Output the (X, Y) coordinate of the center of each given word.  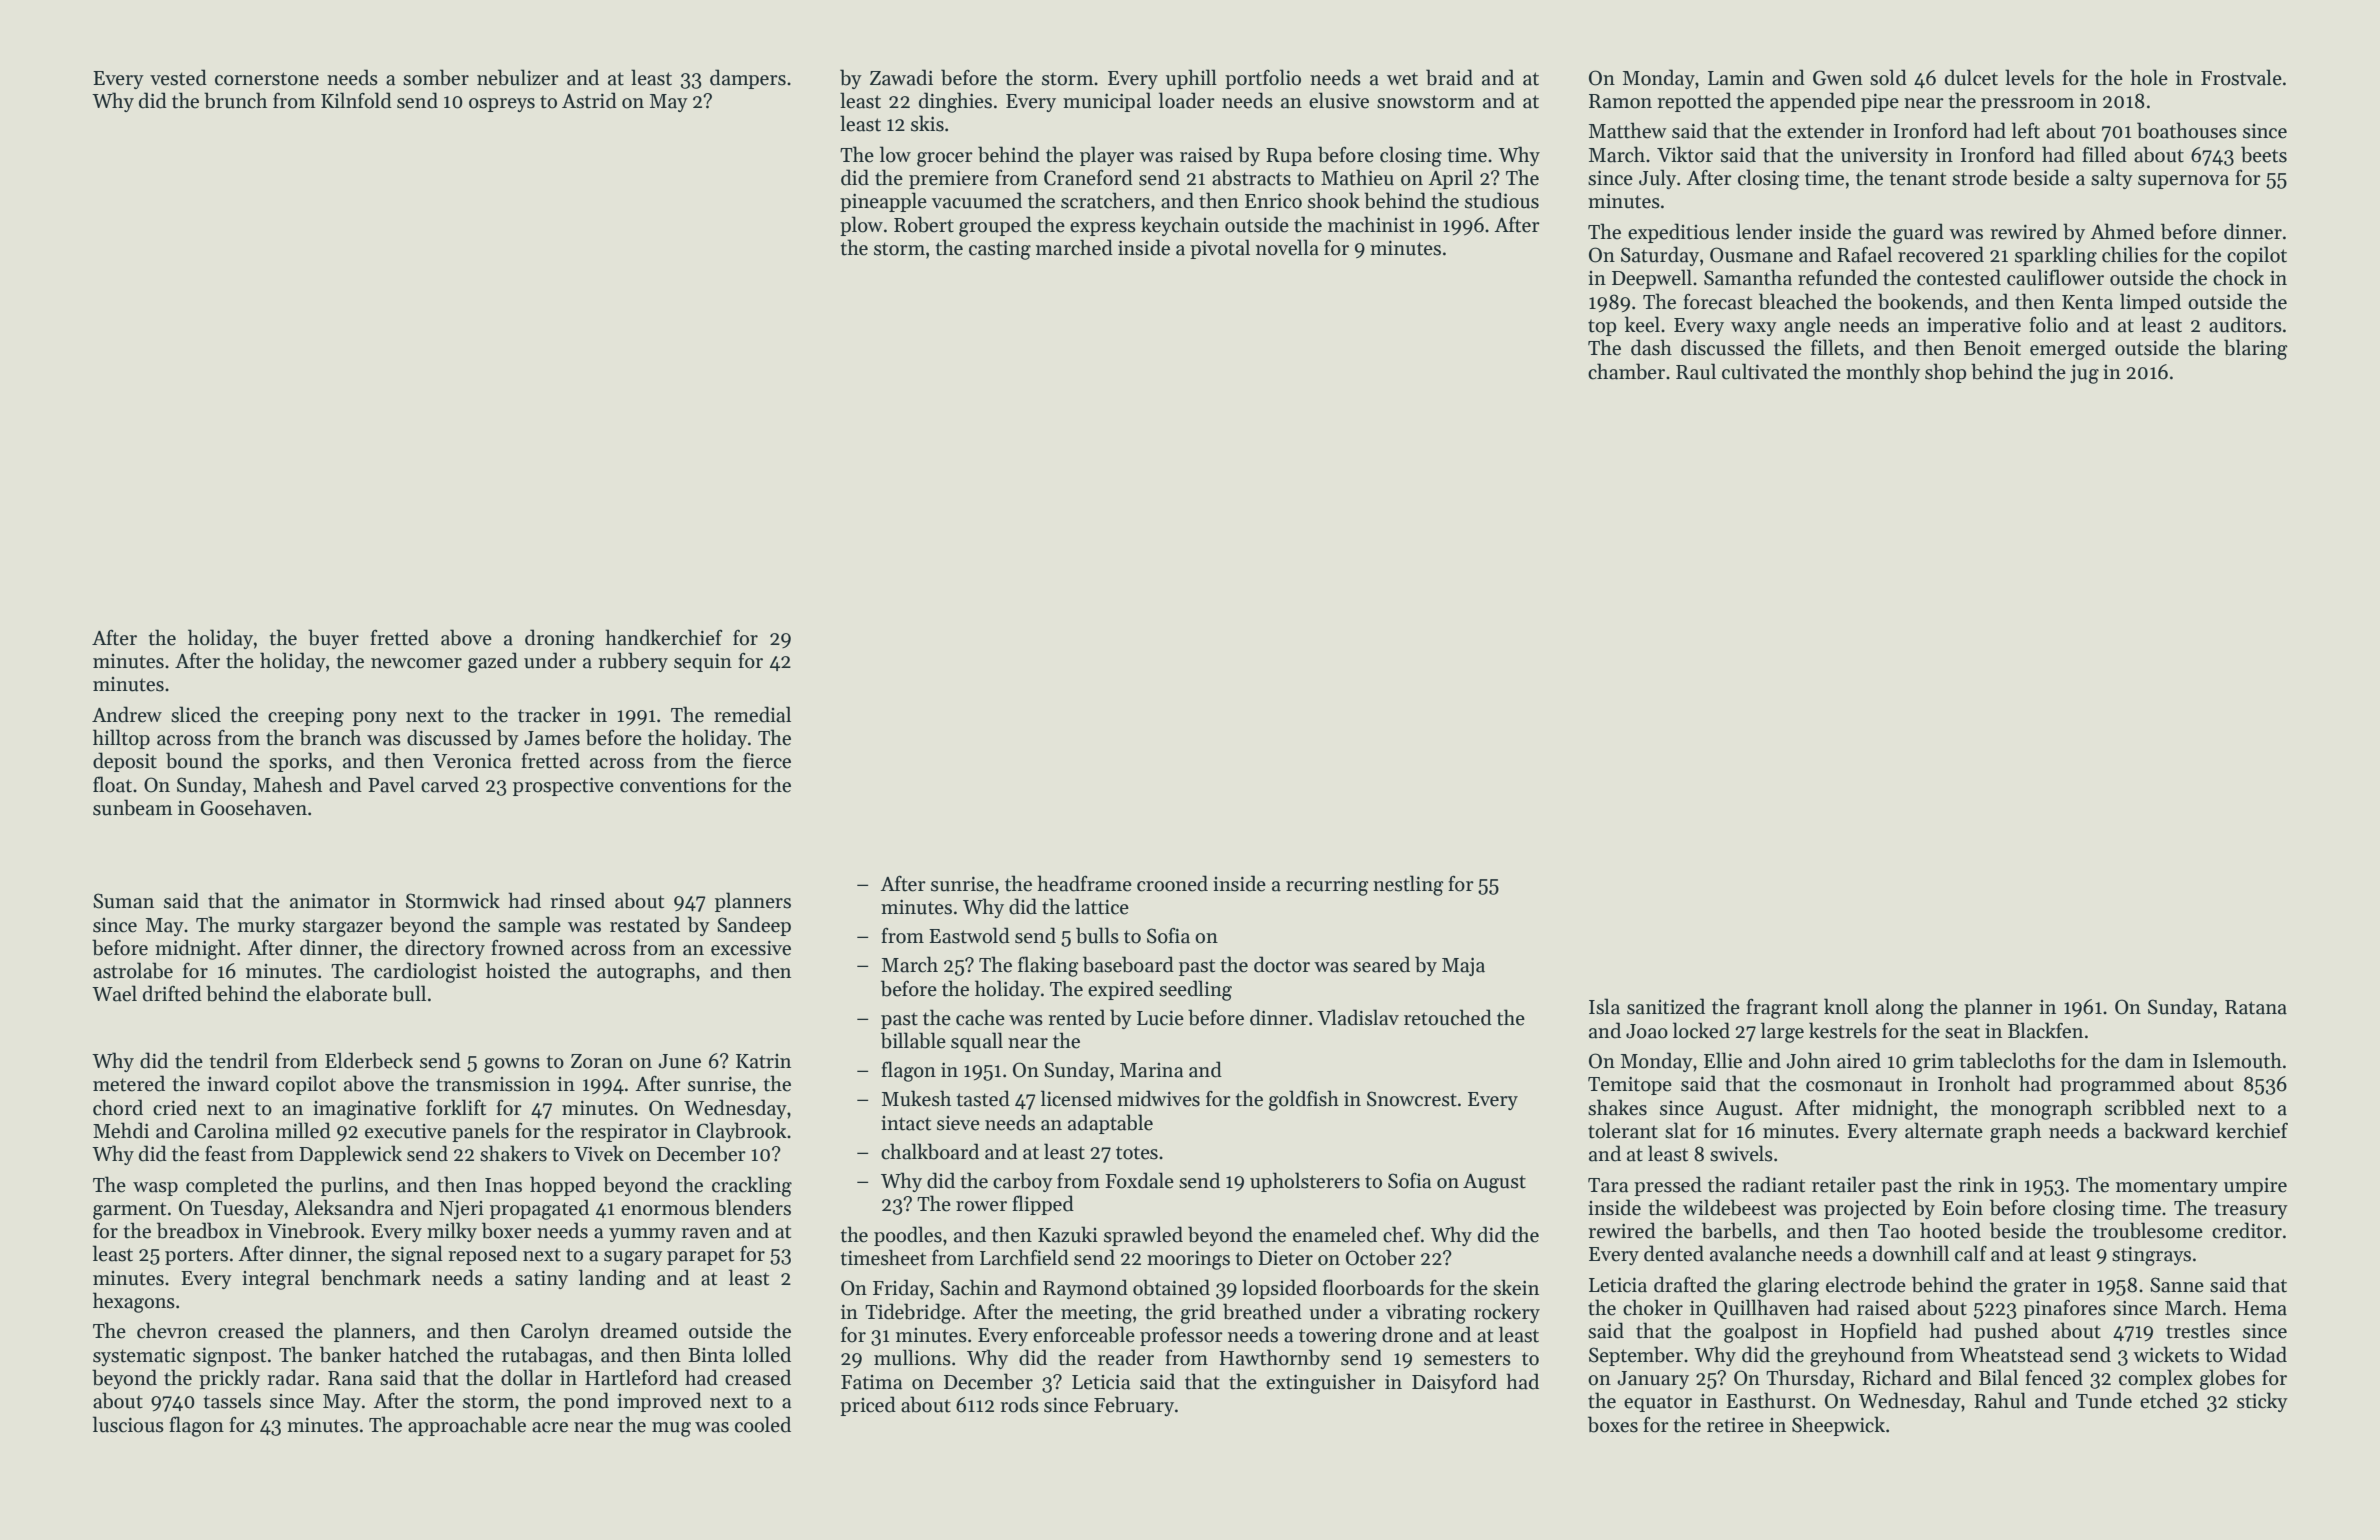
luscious (128, 1424)
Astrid (589, 100)
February (1134, 1406)
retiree (1735, 1425)
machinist (1371, 224)
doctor (1282, 964)
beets (2264, 154)
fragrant (1782, 1008)
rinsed (577, 900)
